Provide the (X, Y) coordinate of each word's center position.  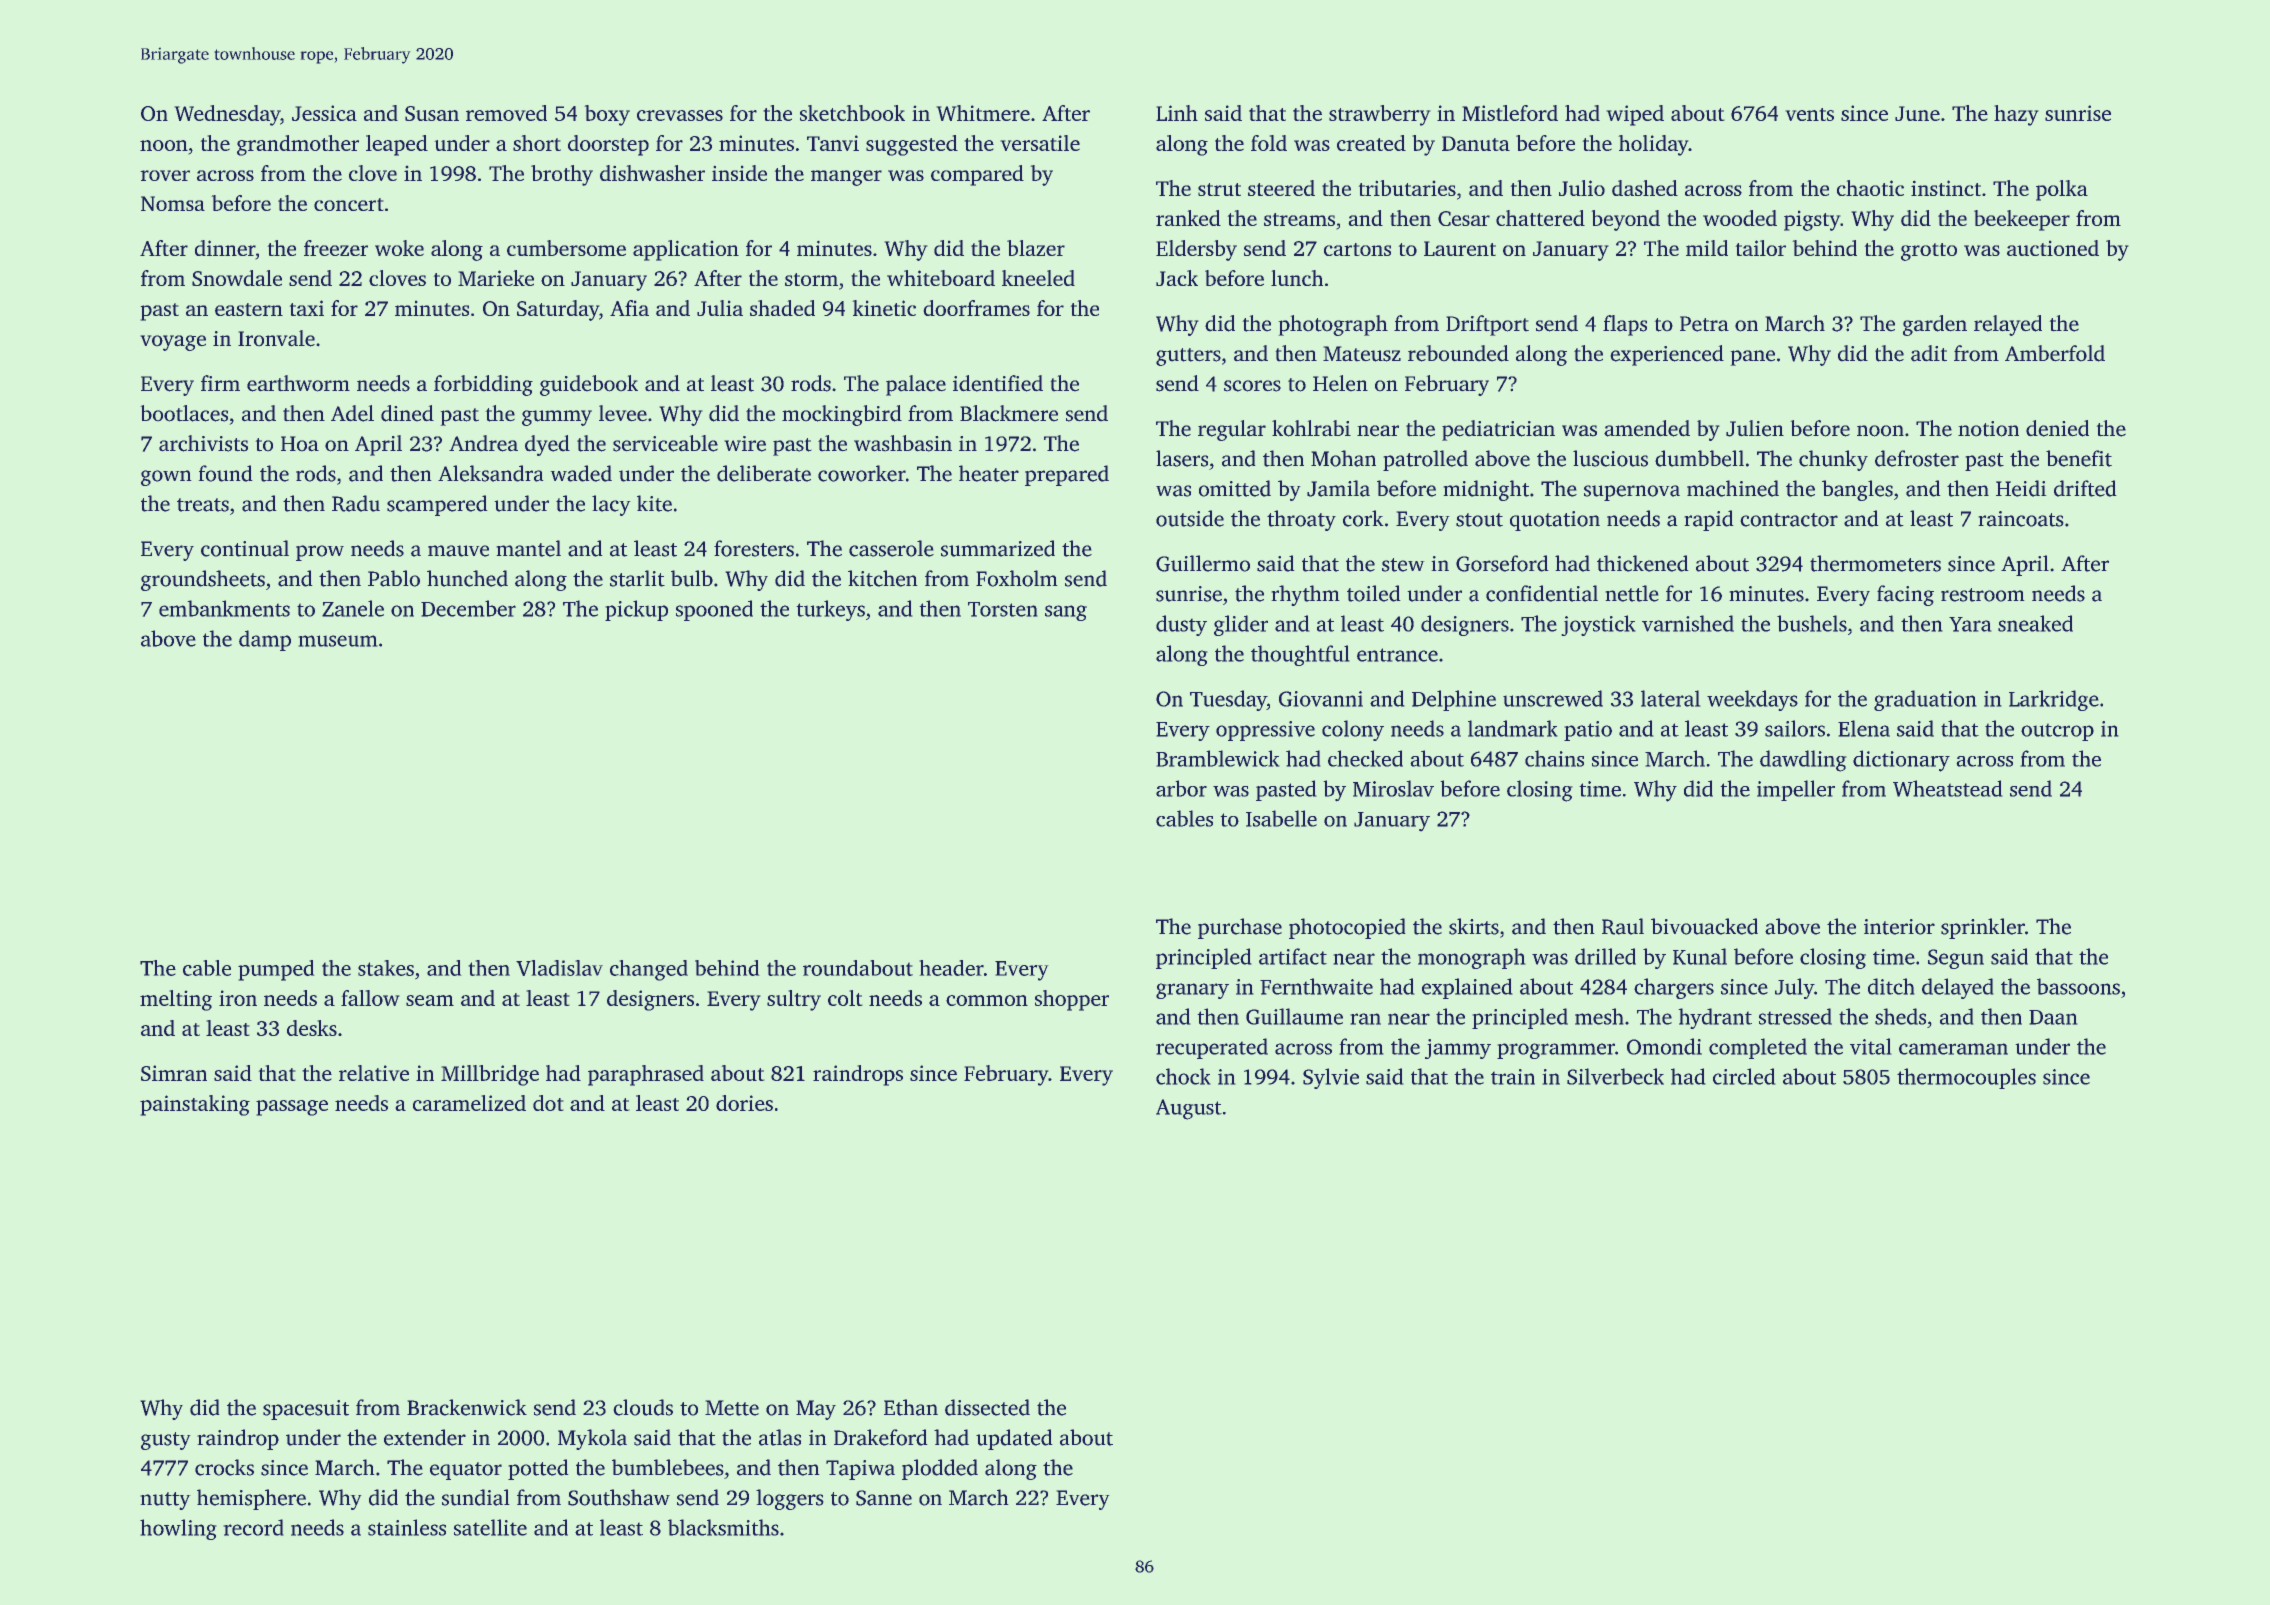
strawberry (1380, 115)
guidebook (589, 385)
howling (178, 1529)
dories (744, 1103)
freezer (336, 248)
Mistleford (1510, 113)
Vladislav (559, 968)
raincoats (2021, 519)
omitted (1235, 488)
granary (1192, 991)
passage (292, 1108)
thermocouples (1966, 1078)
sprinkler (1983, 928)
